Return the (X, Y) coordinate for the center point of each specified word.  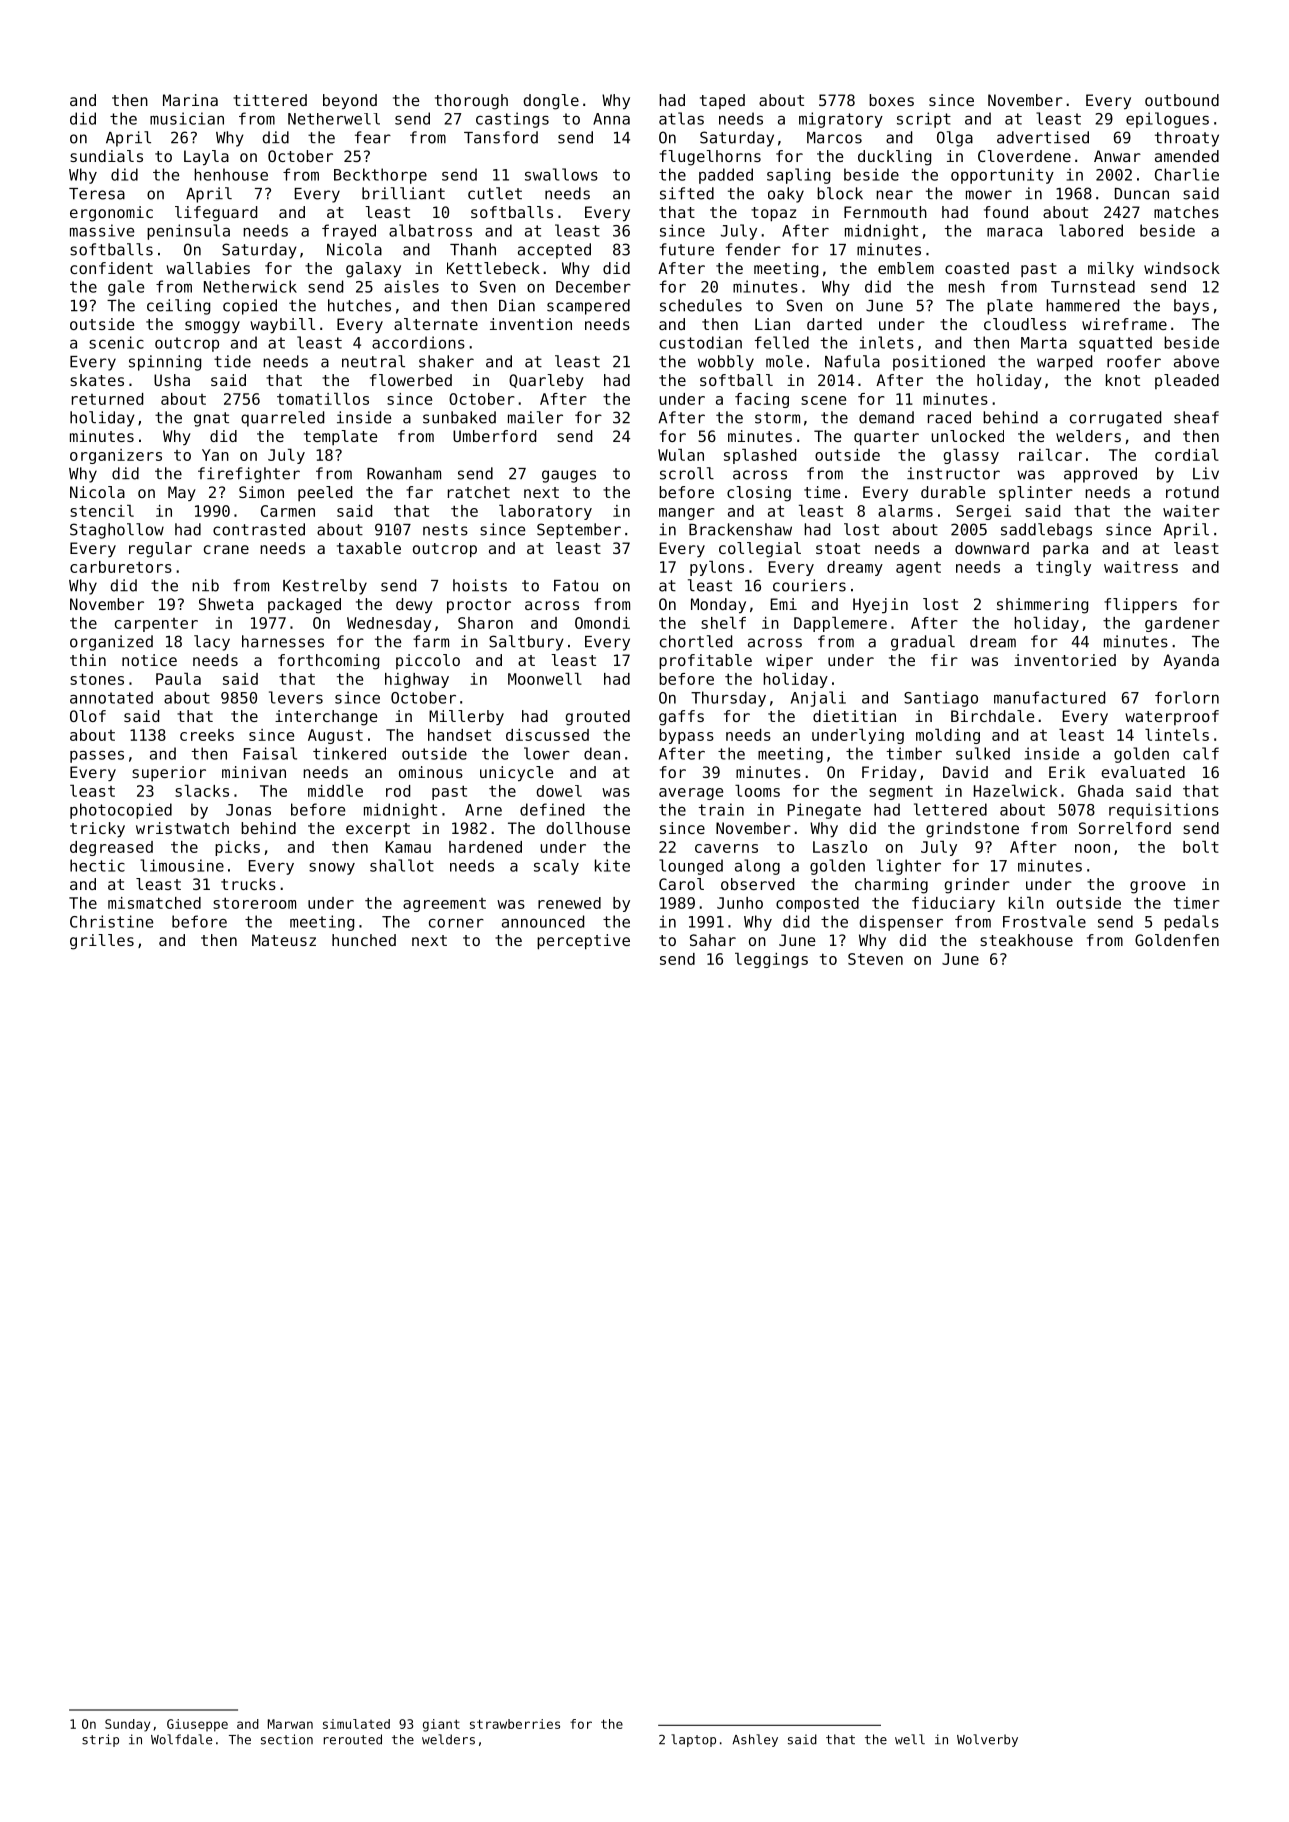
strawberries (515, 1724)
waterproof (1172, 717)
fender (753, 249)
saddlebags (1046, 531)
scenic (116, 342)
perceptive (583, 942)
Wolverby (987, 1740)
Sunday (127, 1725)
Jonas (248, 810)
